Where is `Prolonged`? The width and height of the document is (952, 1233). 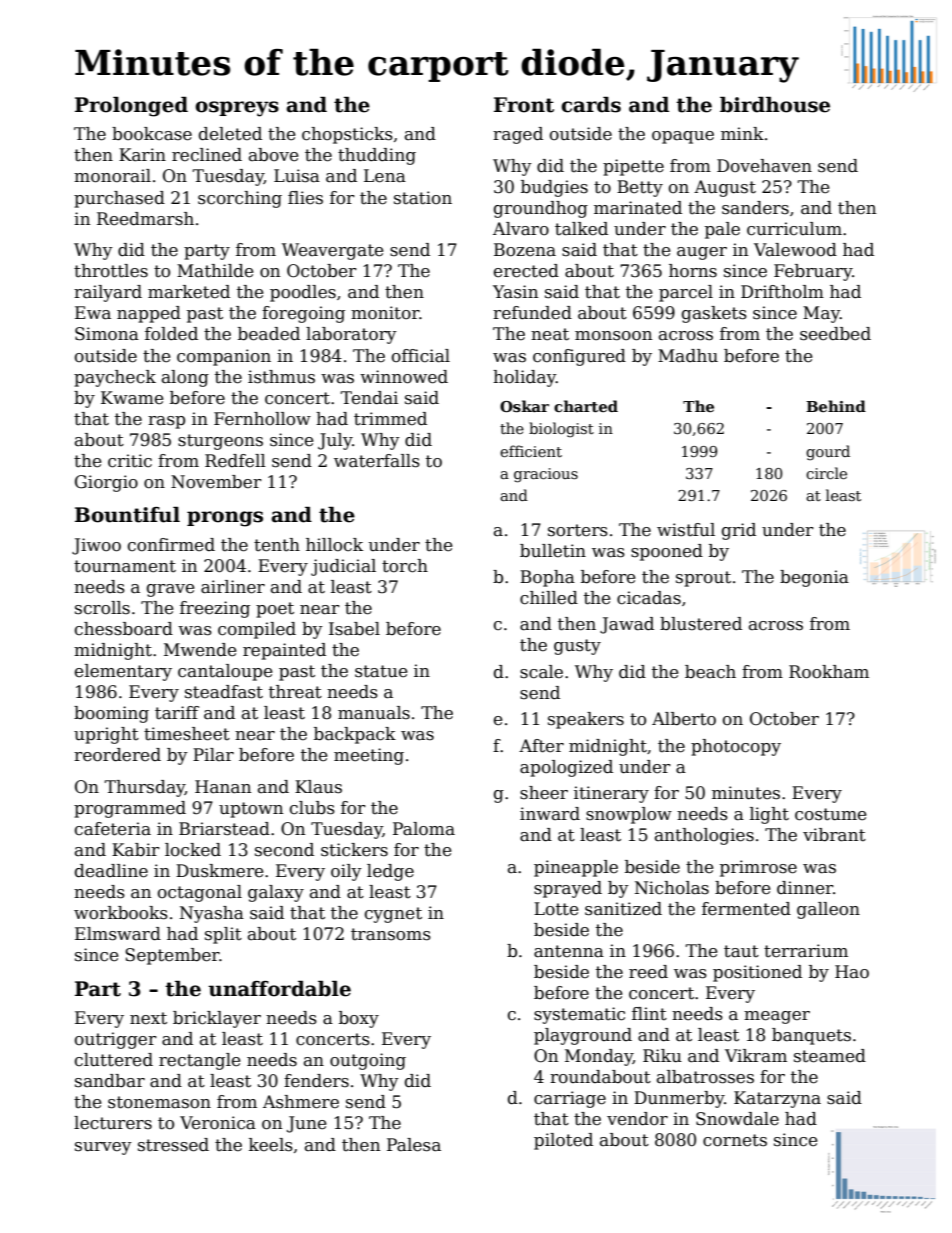
Prolonged is located at coordinates (131, 107).
